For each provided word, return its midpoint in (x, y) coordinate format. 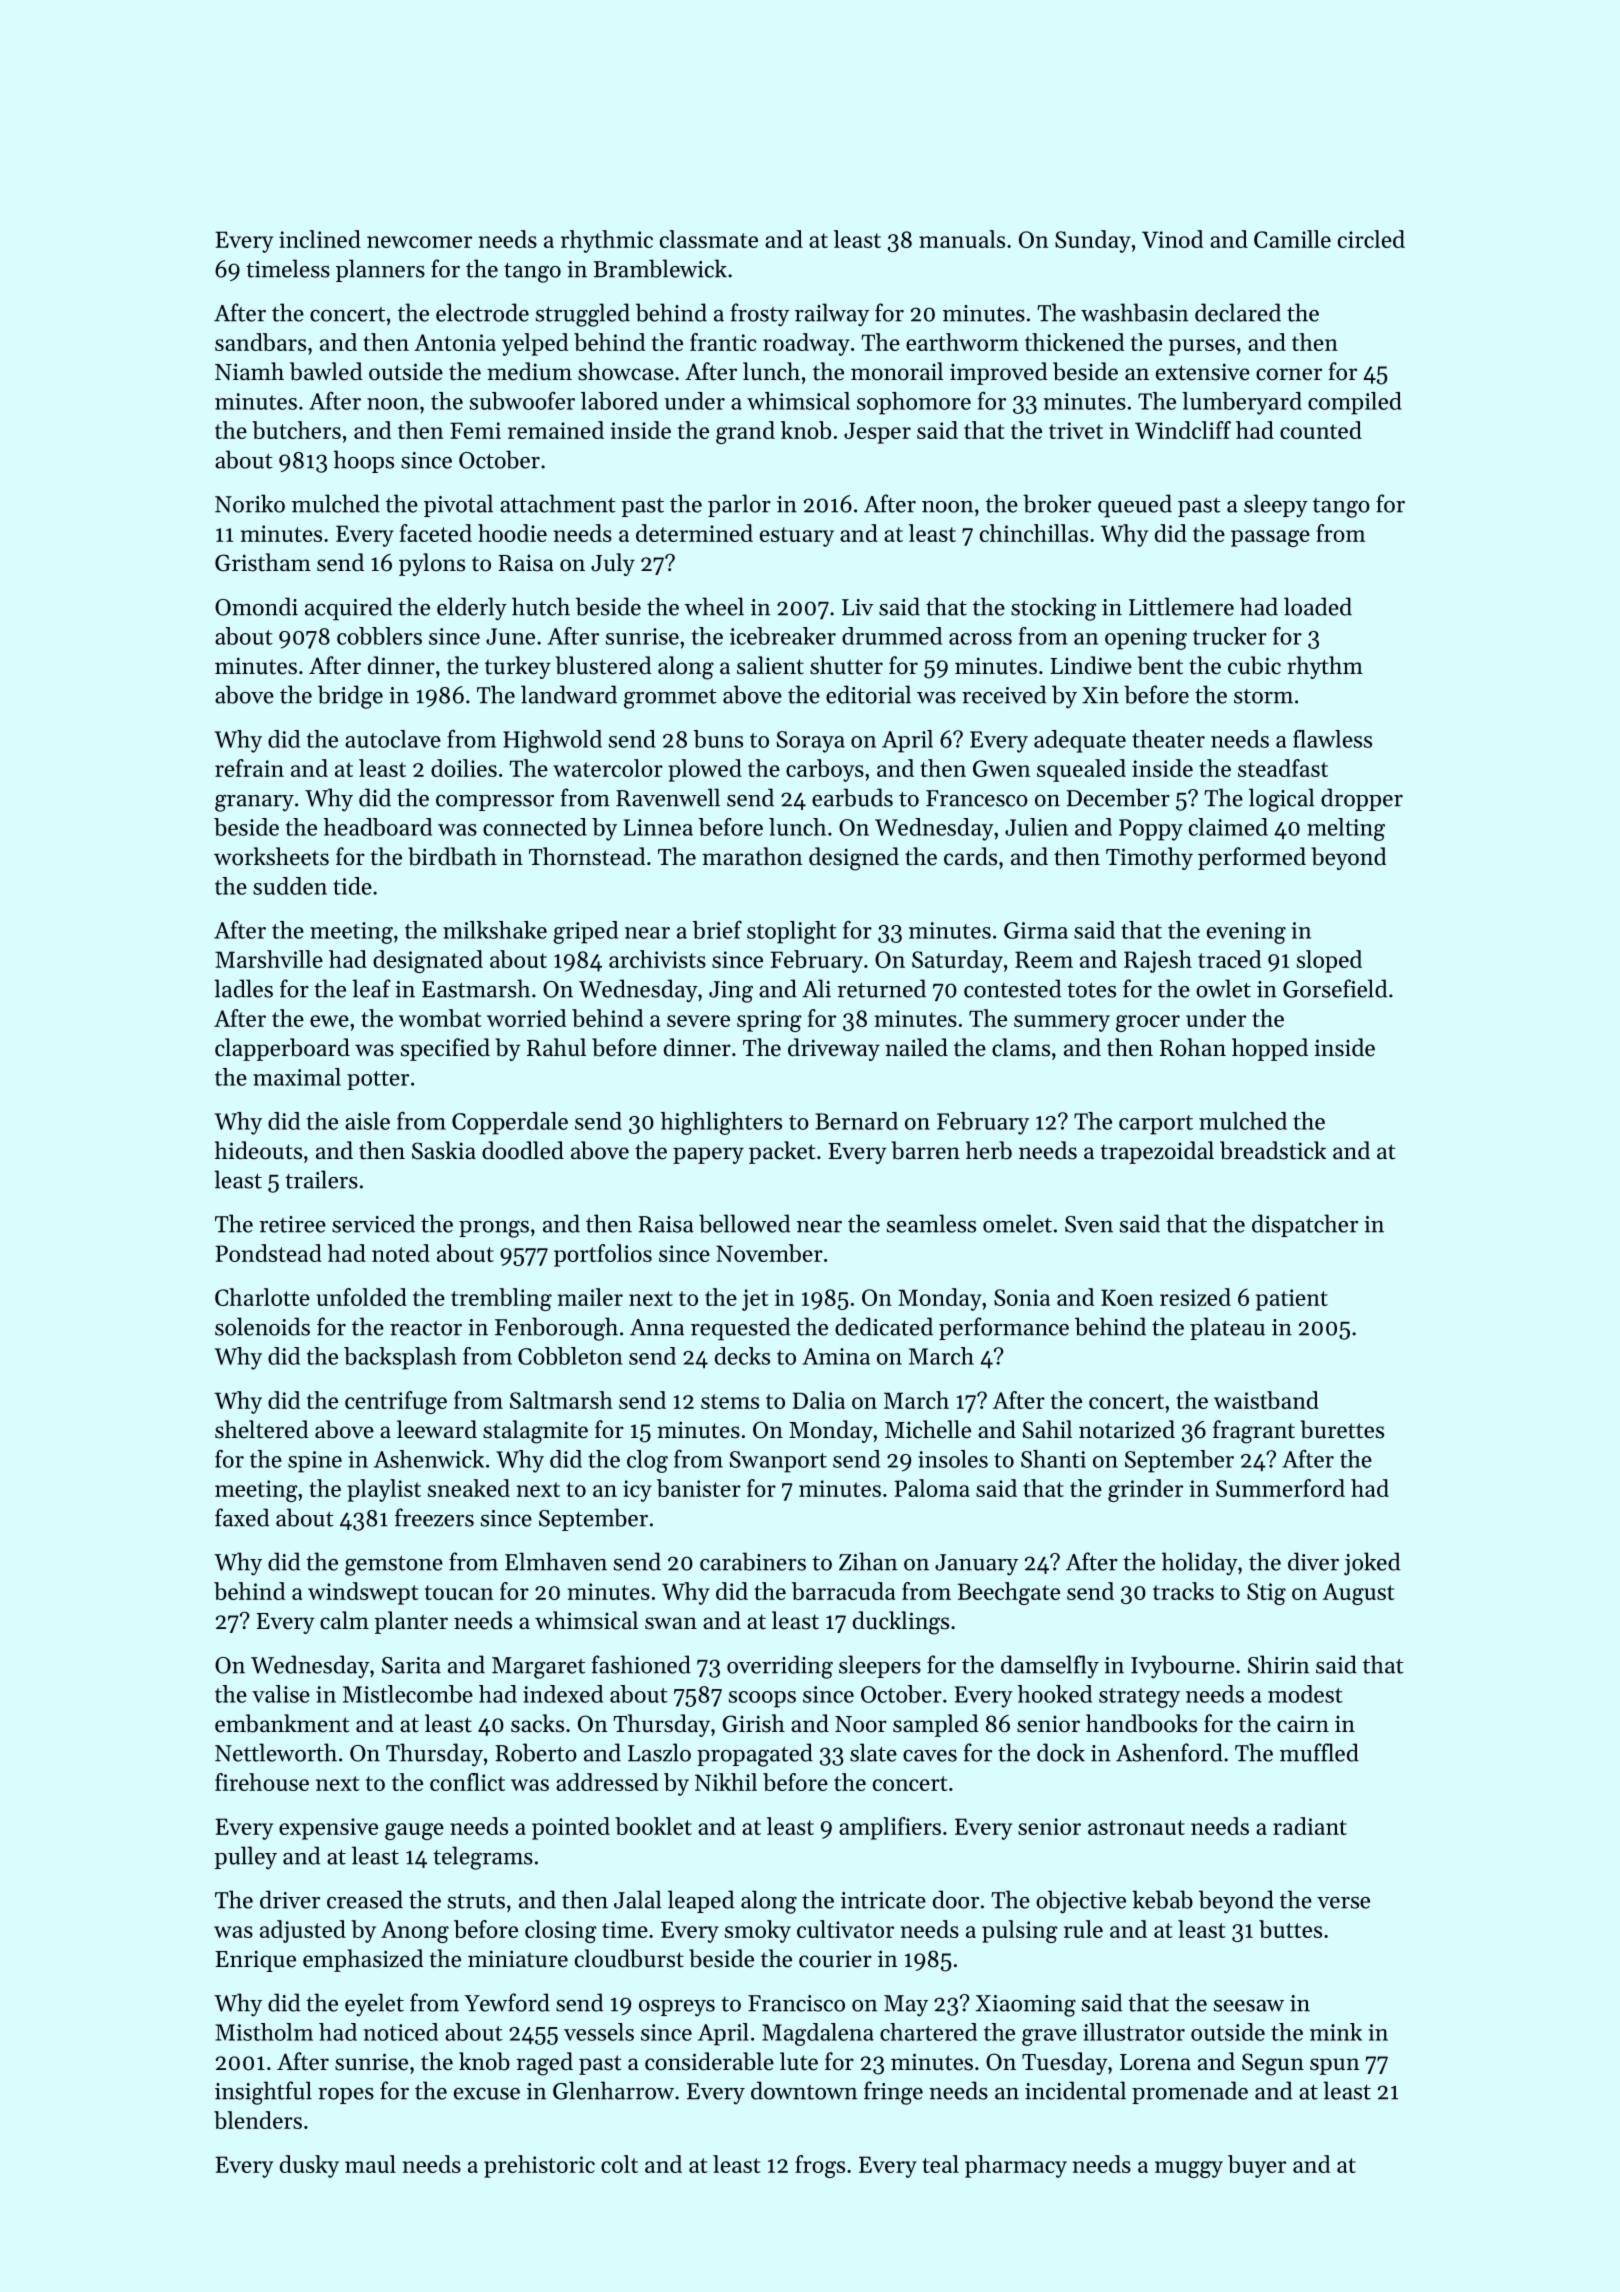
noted (401, 1253)
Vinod (1172, 239)
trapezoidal (1157, 1152)
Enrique (255, 1961)
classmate (709, 239)
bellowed (744, 1223)
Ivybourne (1182, 1667)
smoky (758, 1931)
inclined (320, 239)
